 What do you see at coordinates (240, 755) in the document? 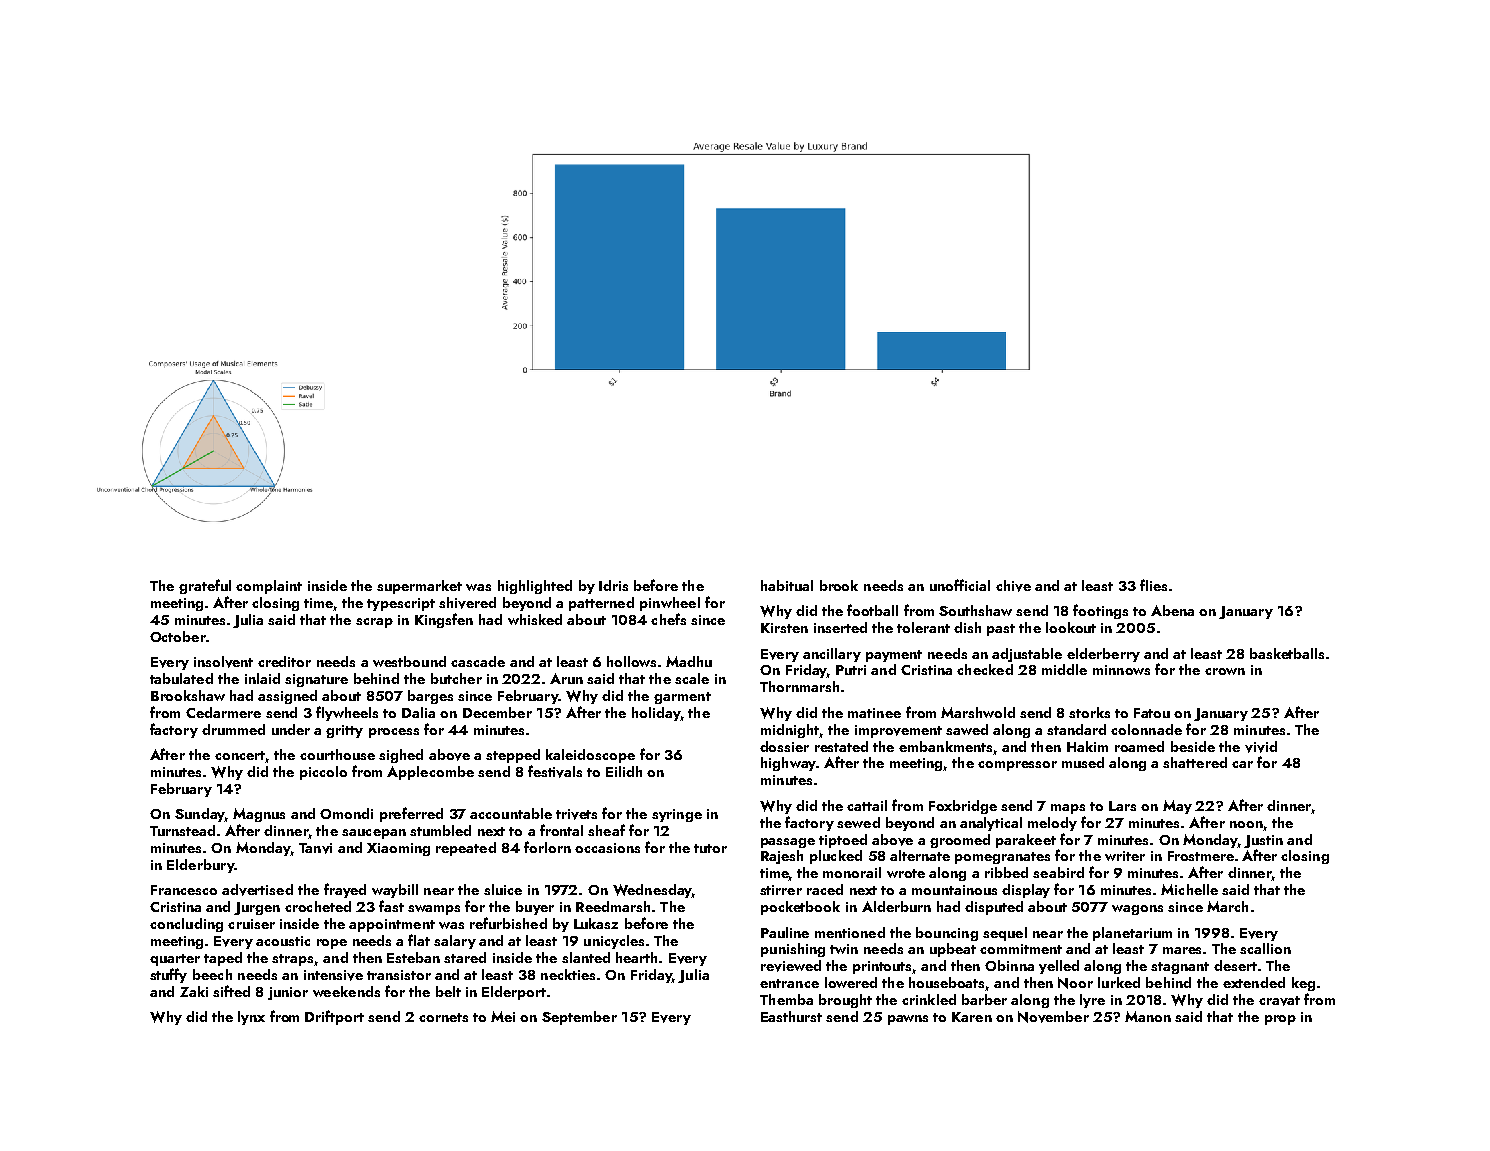
I see `concert` at bounding box center [240, 755].
